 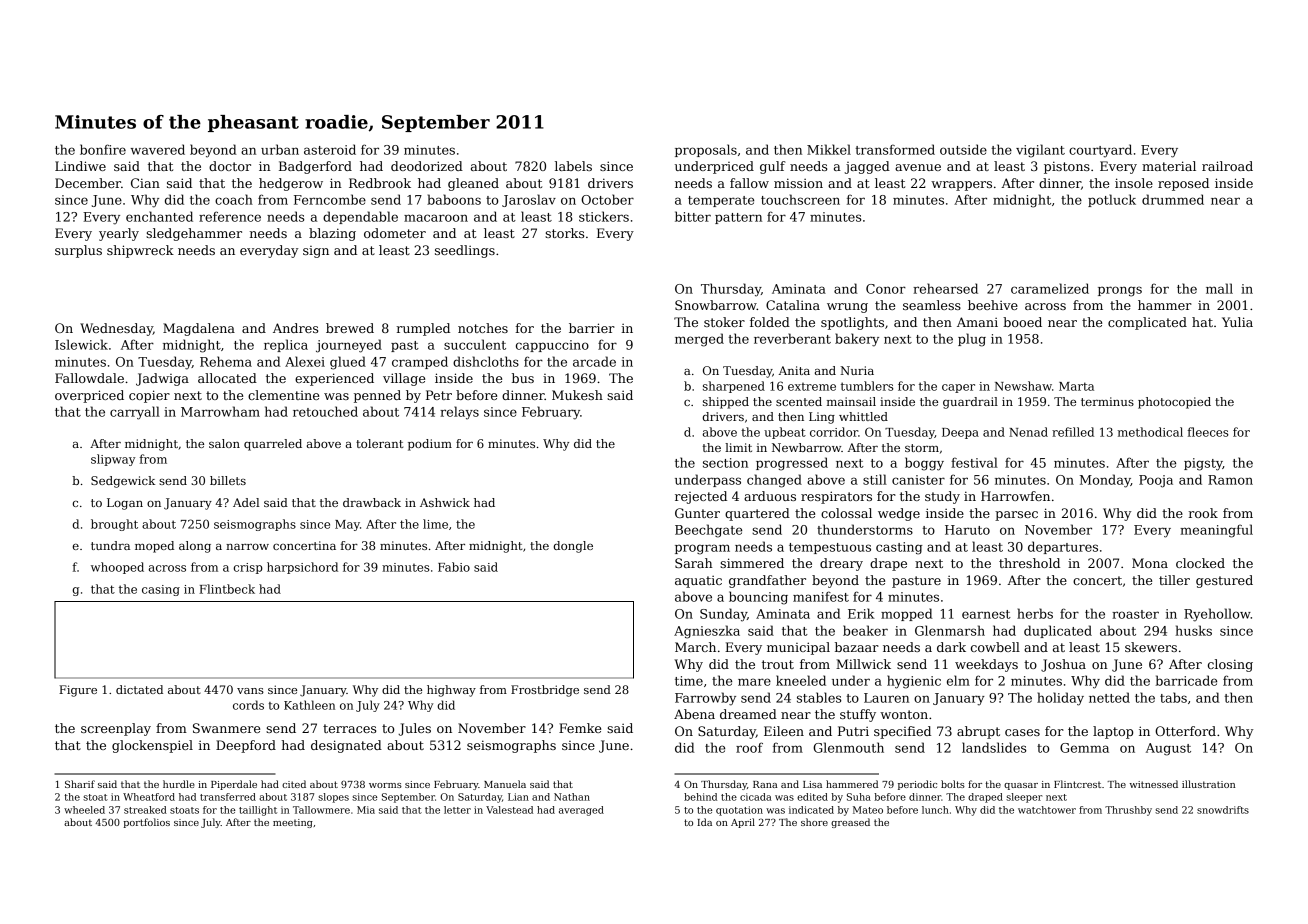 I want to click on Deepford, so click(x=246, y=746).
